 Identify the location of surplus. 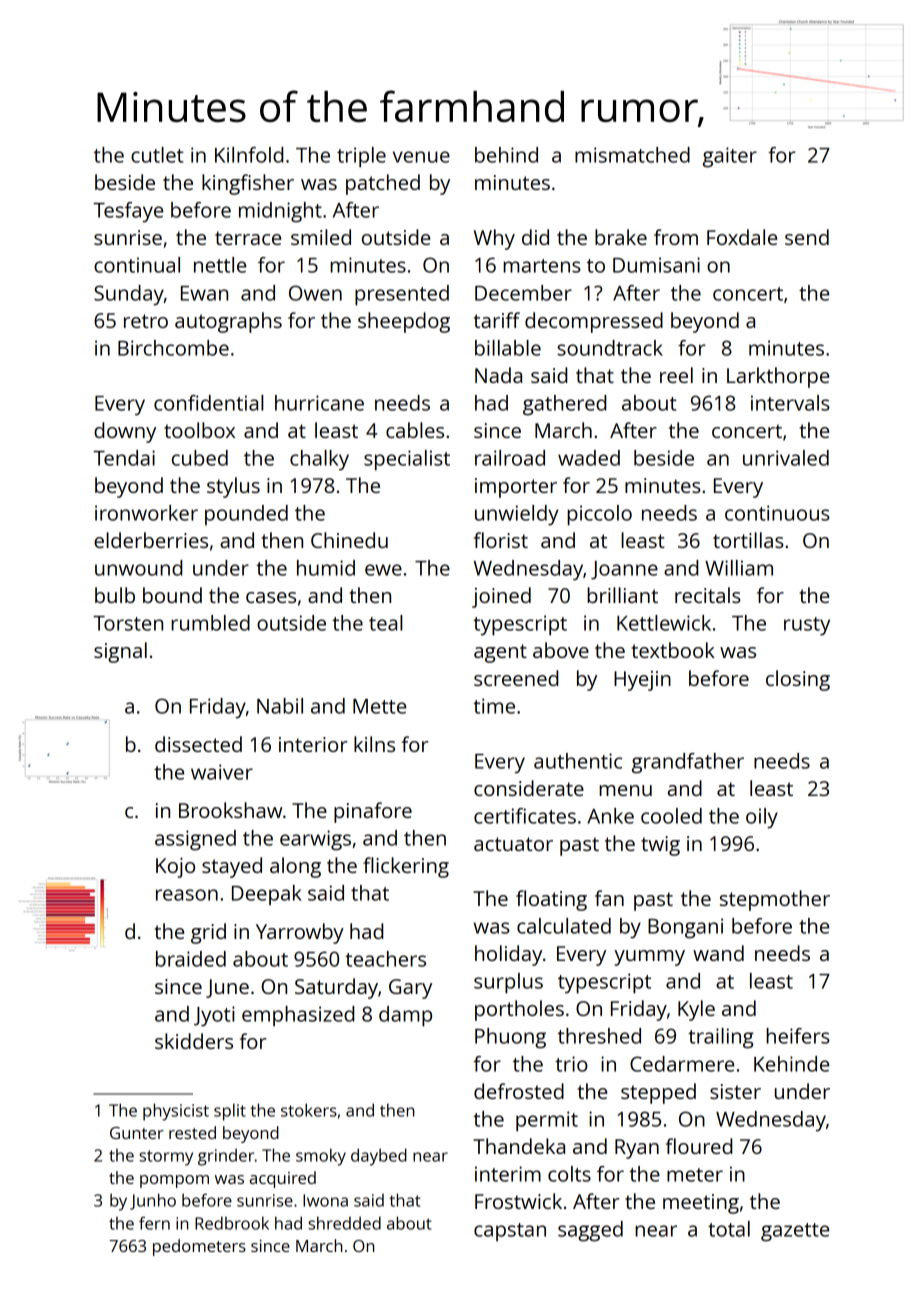
(508, 983).
